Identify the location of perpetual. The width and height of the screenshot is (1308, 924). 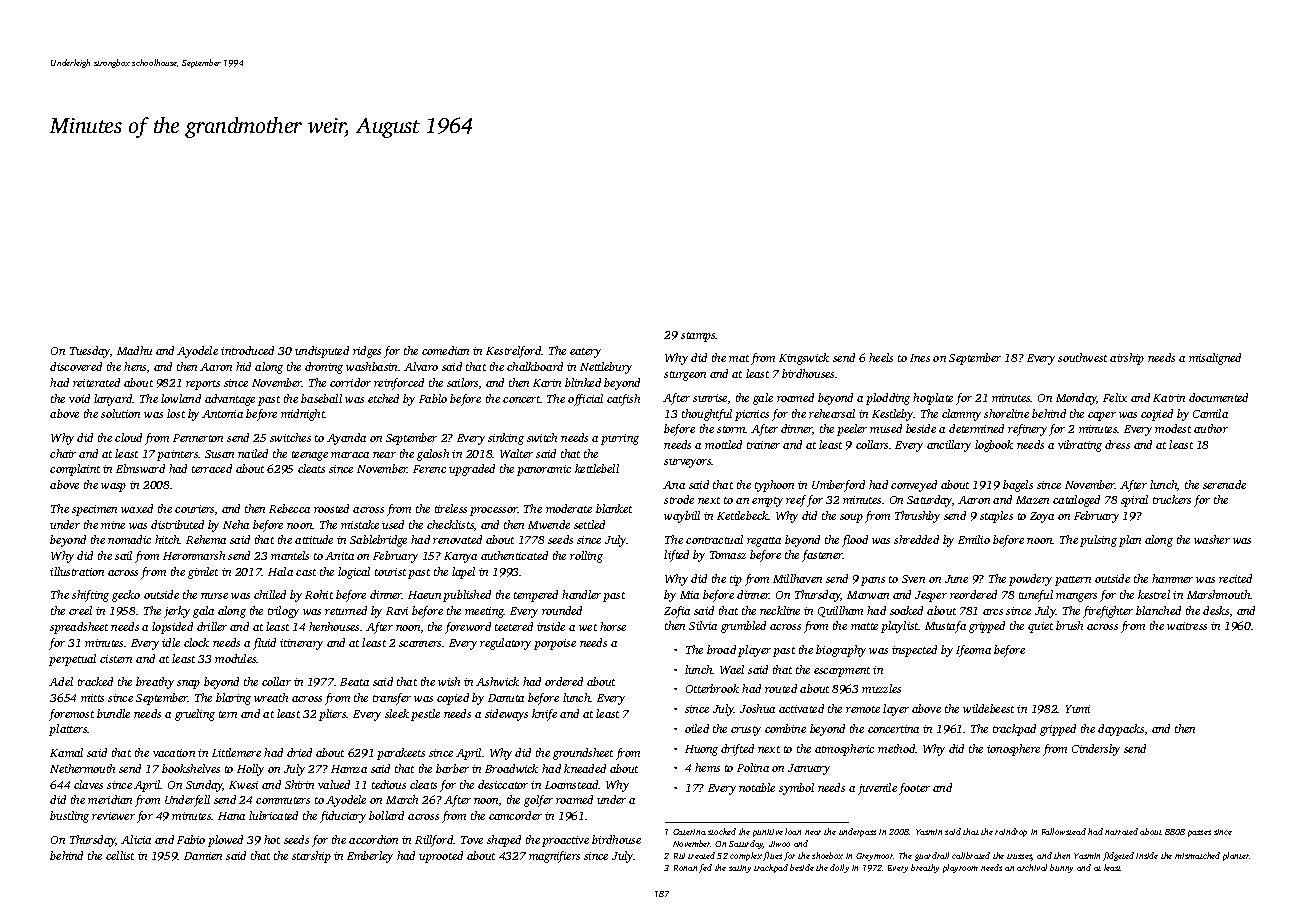
(72, 660).
